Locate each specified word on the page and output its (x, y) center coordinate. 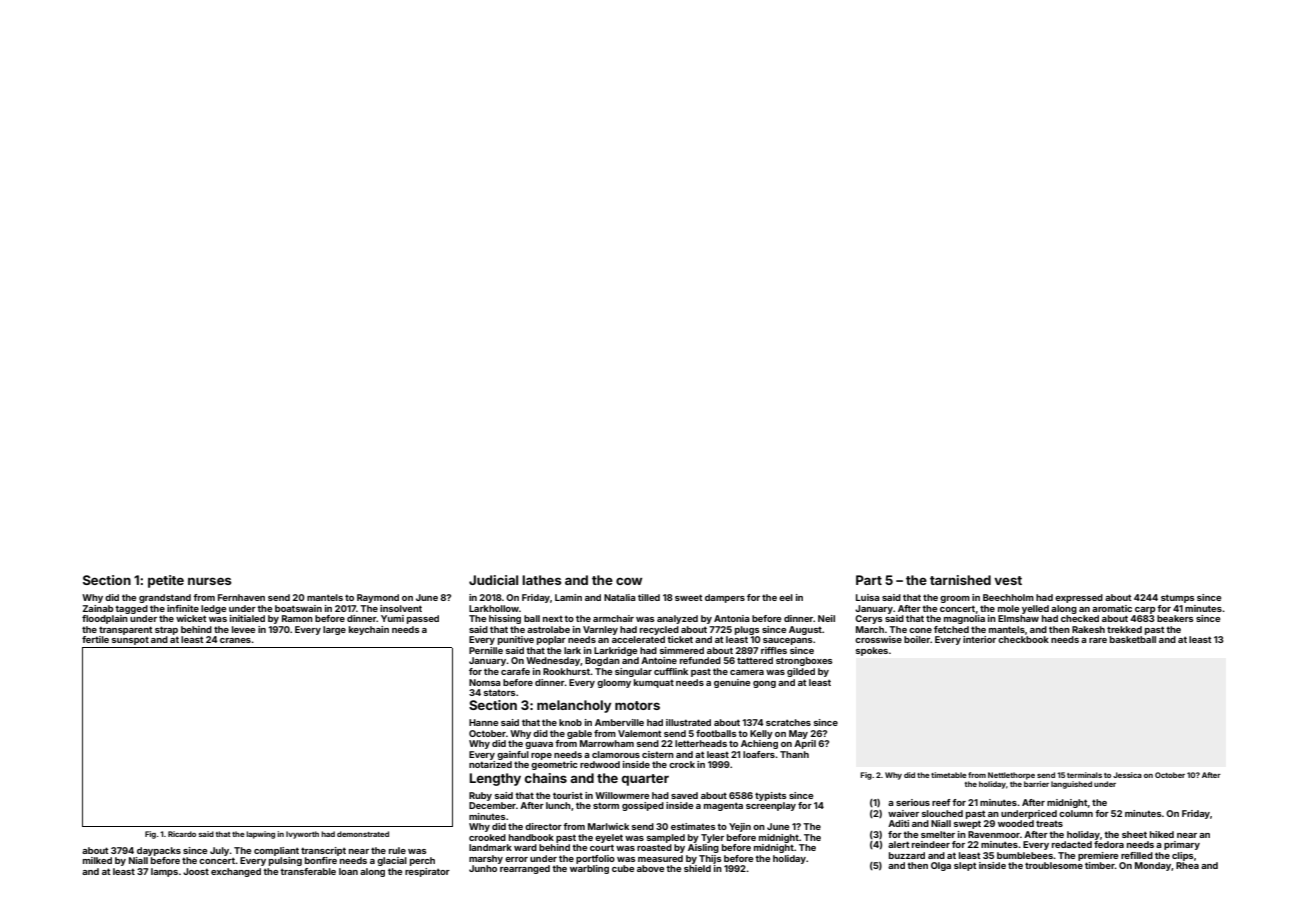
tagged (131, 609)
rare (1098, 640)
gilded (801, 672)
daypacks (159, 851)
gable (579, 734)
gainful (513, 755)
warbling (589, 869)
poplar (551, 640)
